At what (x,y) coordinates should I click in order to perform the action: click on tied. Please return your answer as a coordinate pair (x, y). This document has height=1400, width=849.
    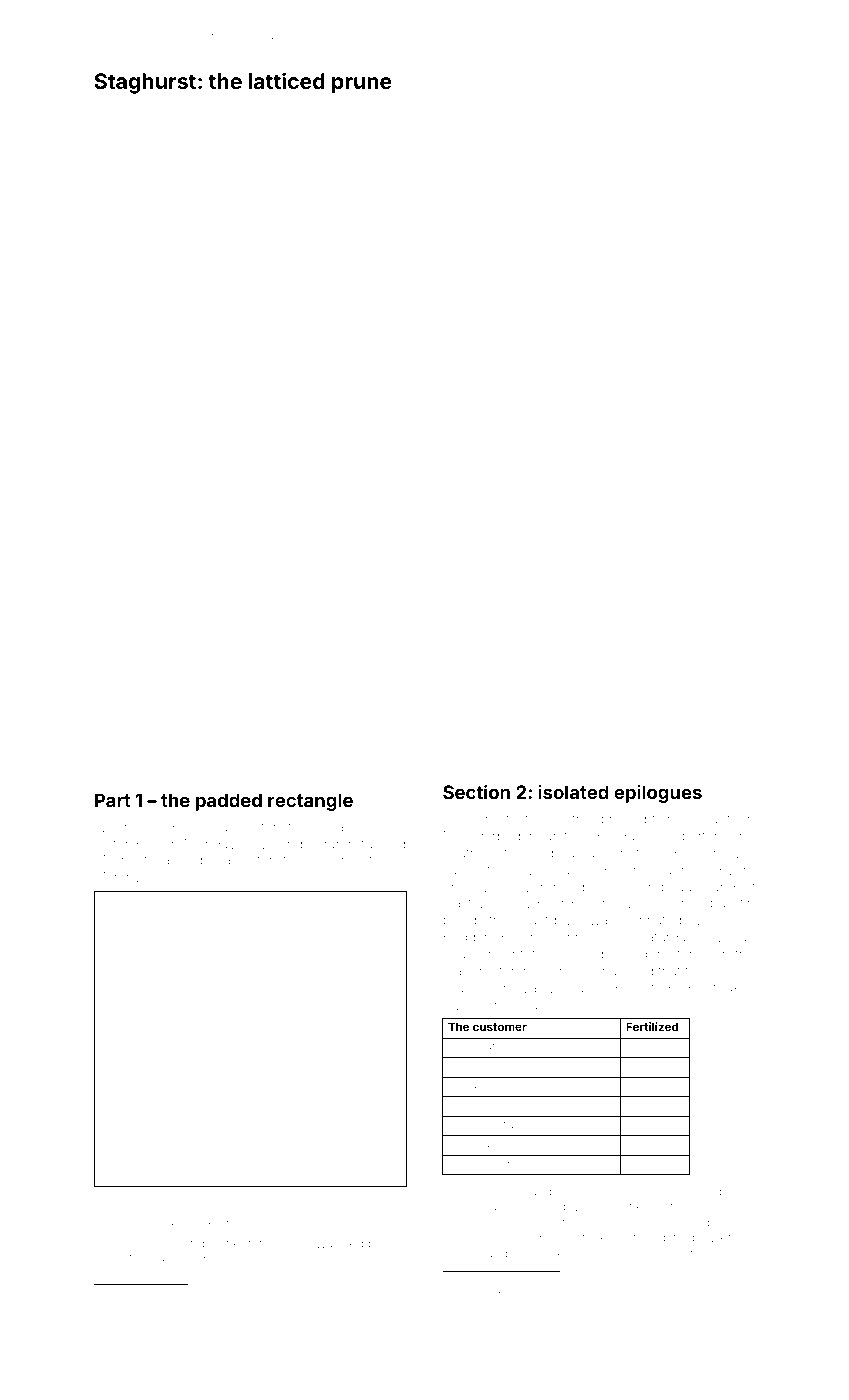
    Looking at the image, I should click on (353, 1243).
